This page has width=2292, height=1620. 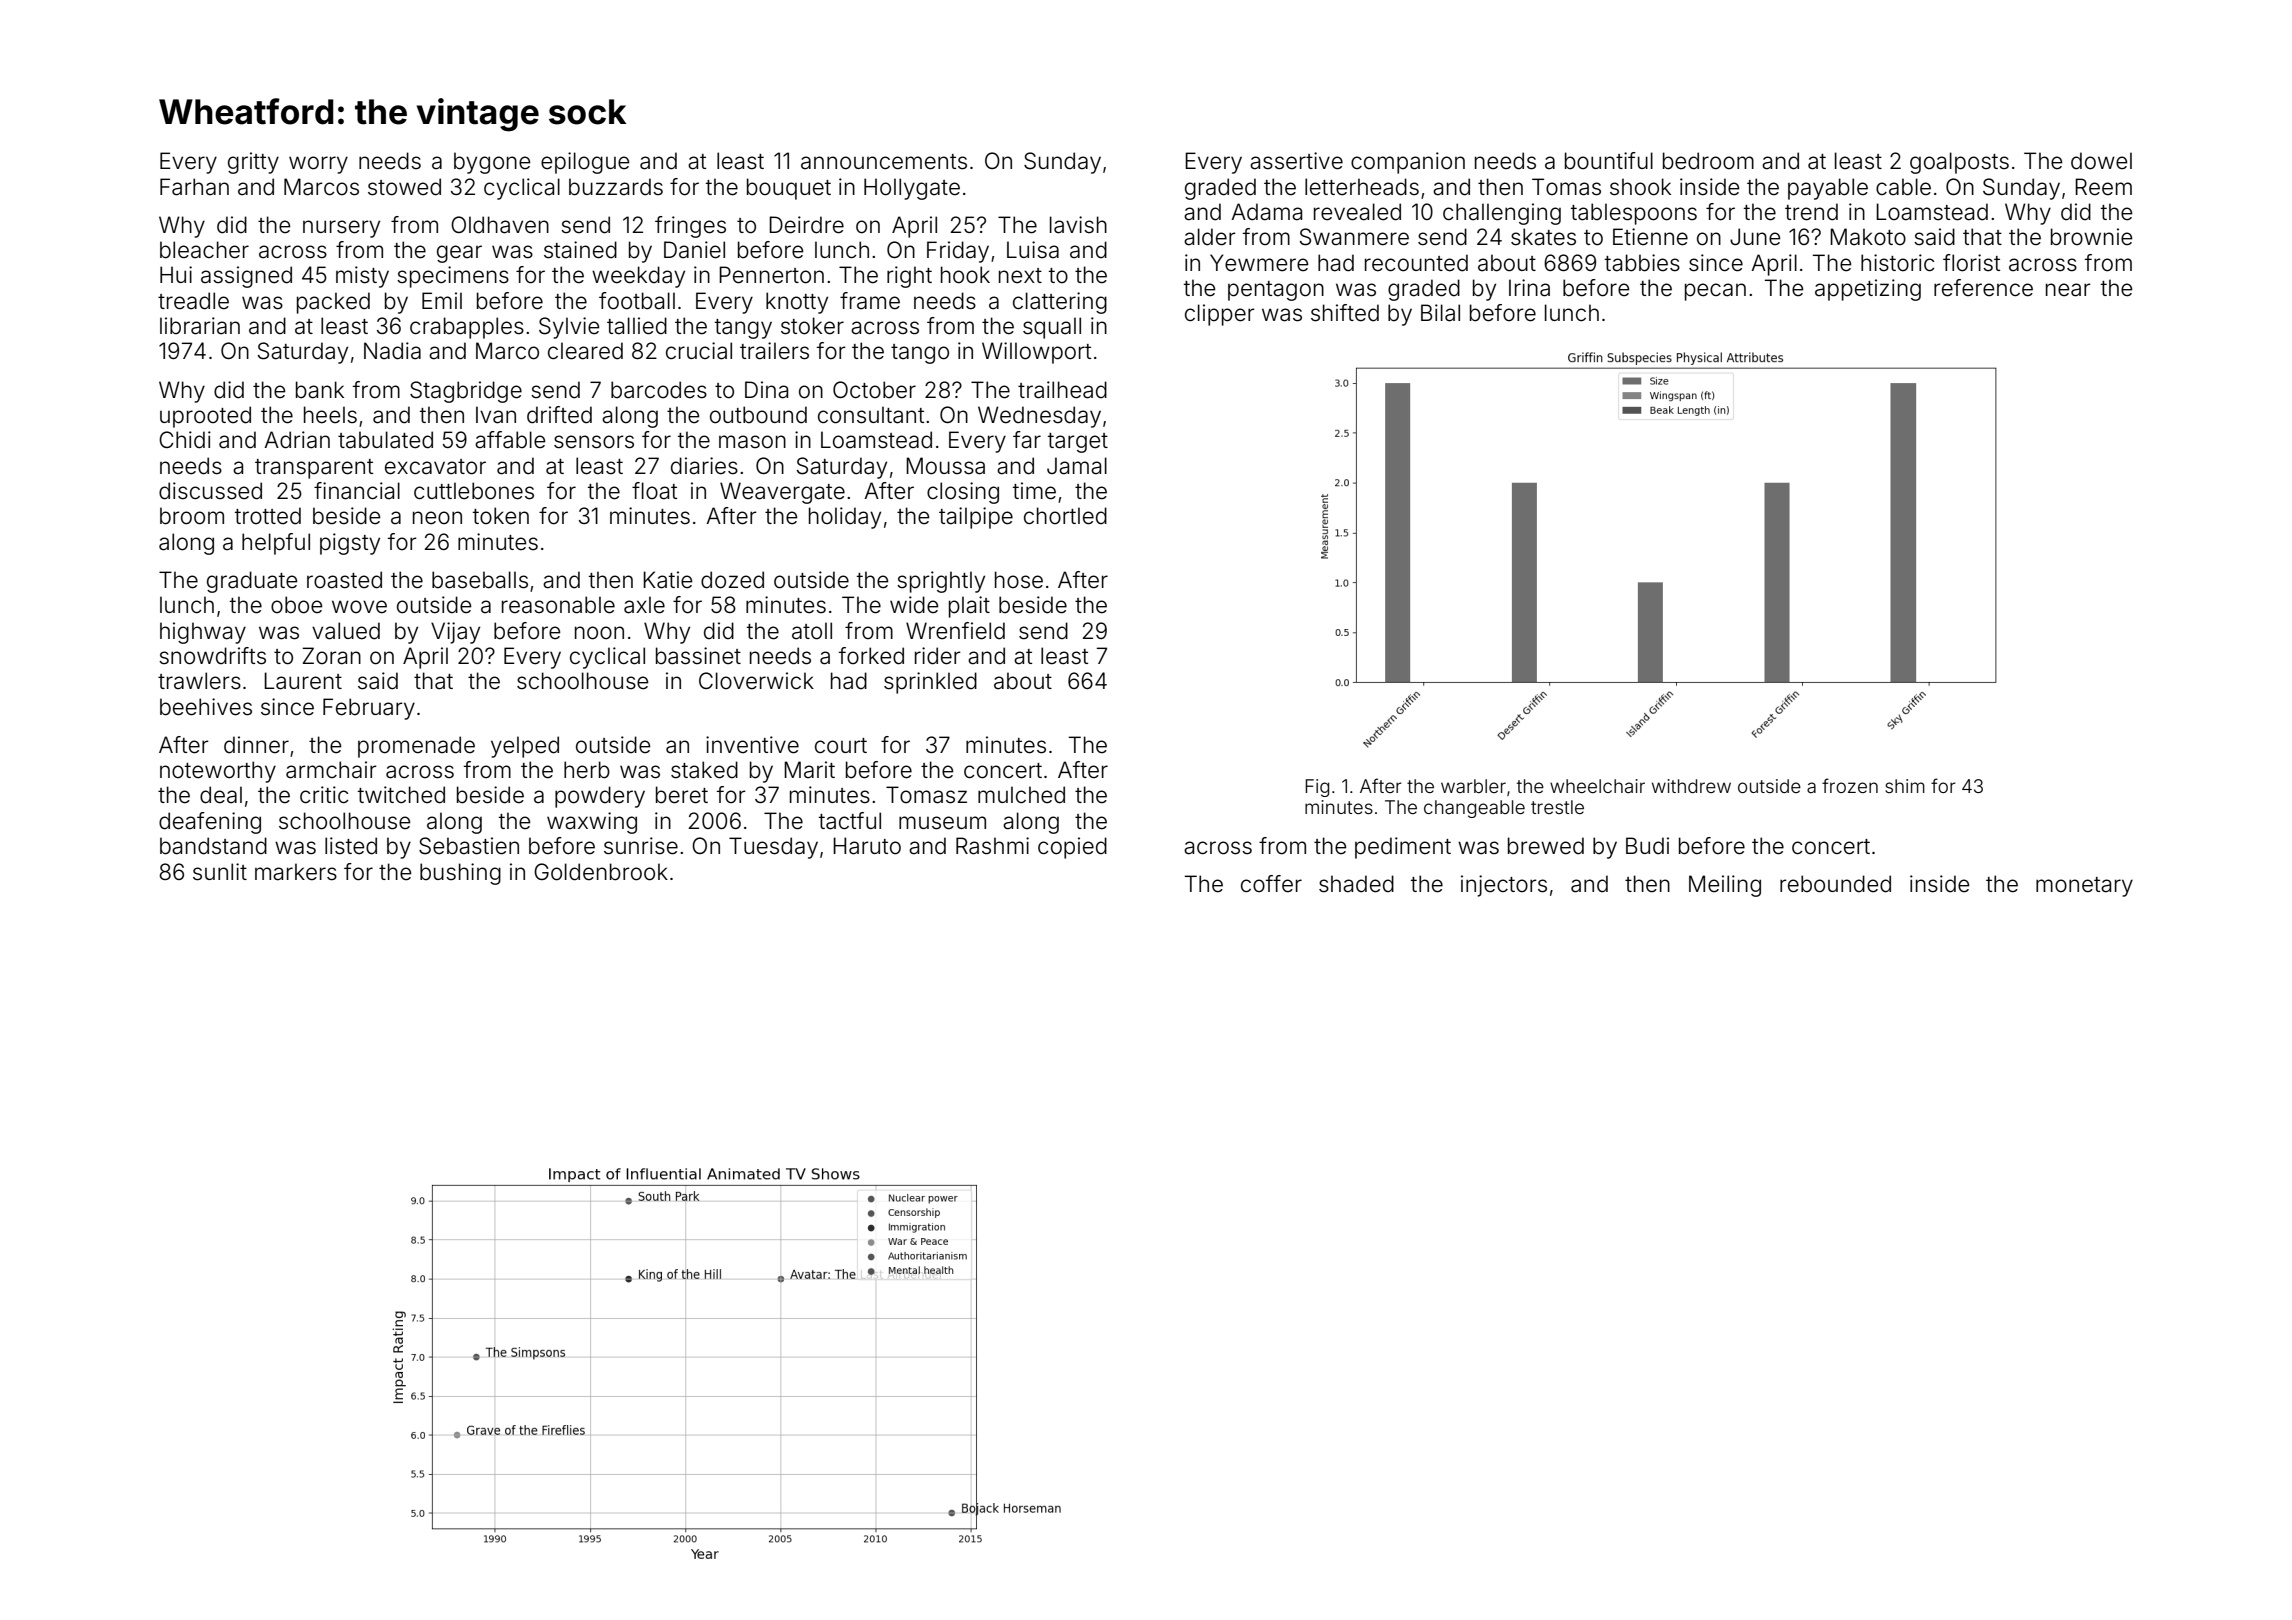 I want to click on reference, so click(x=1983, y=288).
